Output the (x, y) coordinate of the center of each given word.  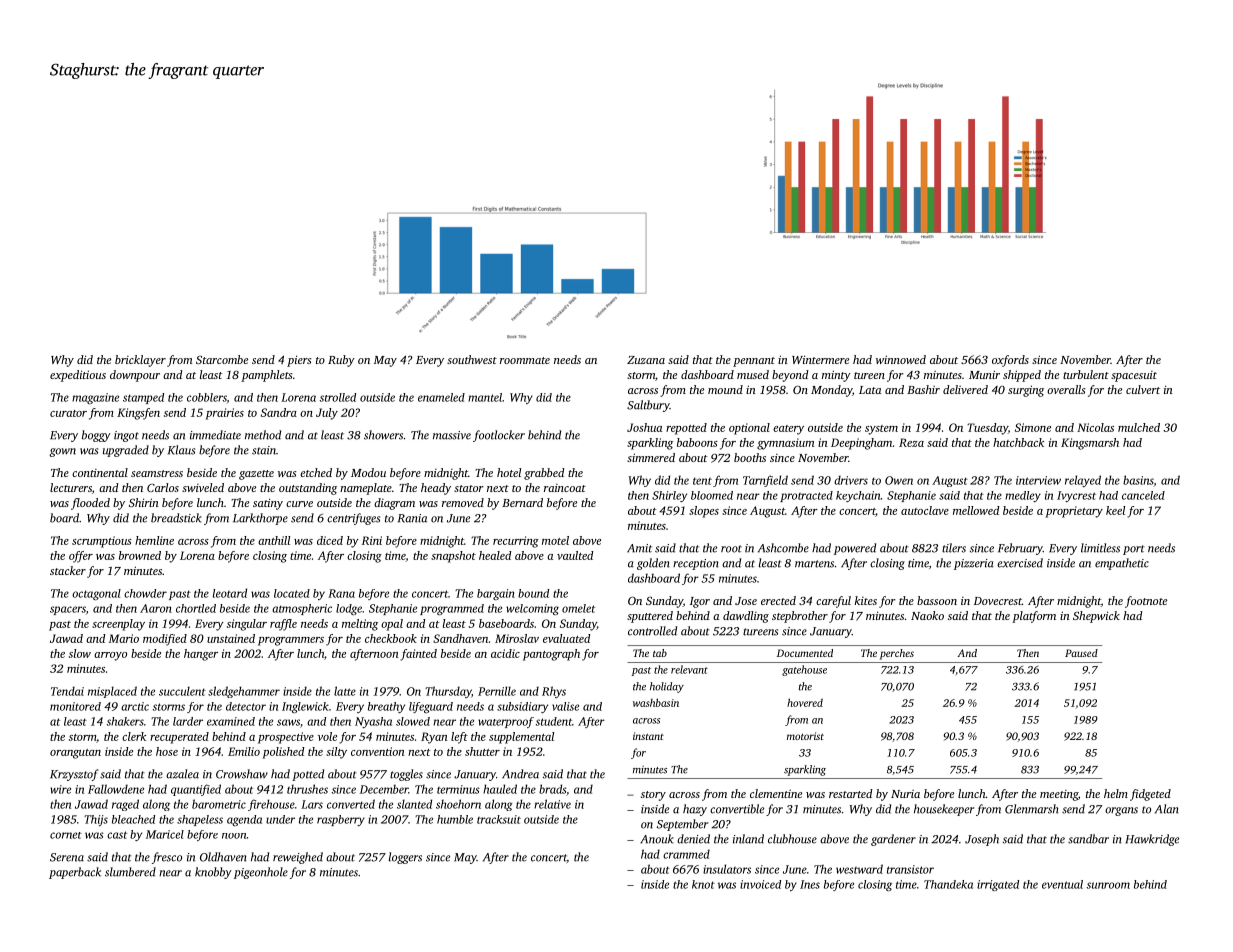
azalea (182, 774)
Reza (911, 442)
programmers (291, 641)
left (459, 738)
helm (1116, 793)
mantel (485, 397)
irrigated (998, 885)
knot (703, 884)
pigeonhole (261, 873)
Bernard (522, 502)
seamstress (157, 473)
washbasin (656, 702)
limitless (1100, 548)
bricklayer (140, 361)
